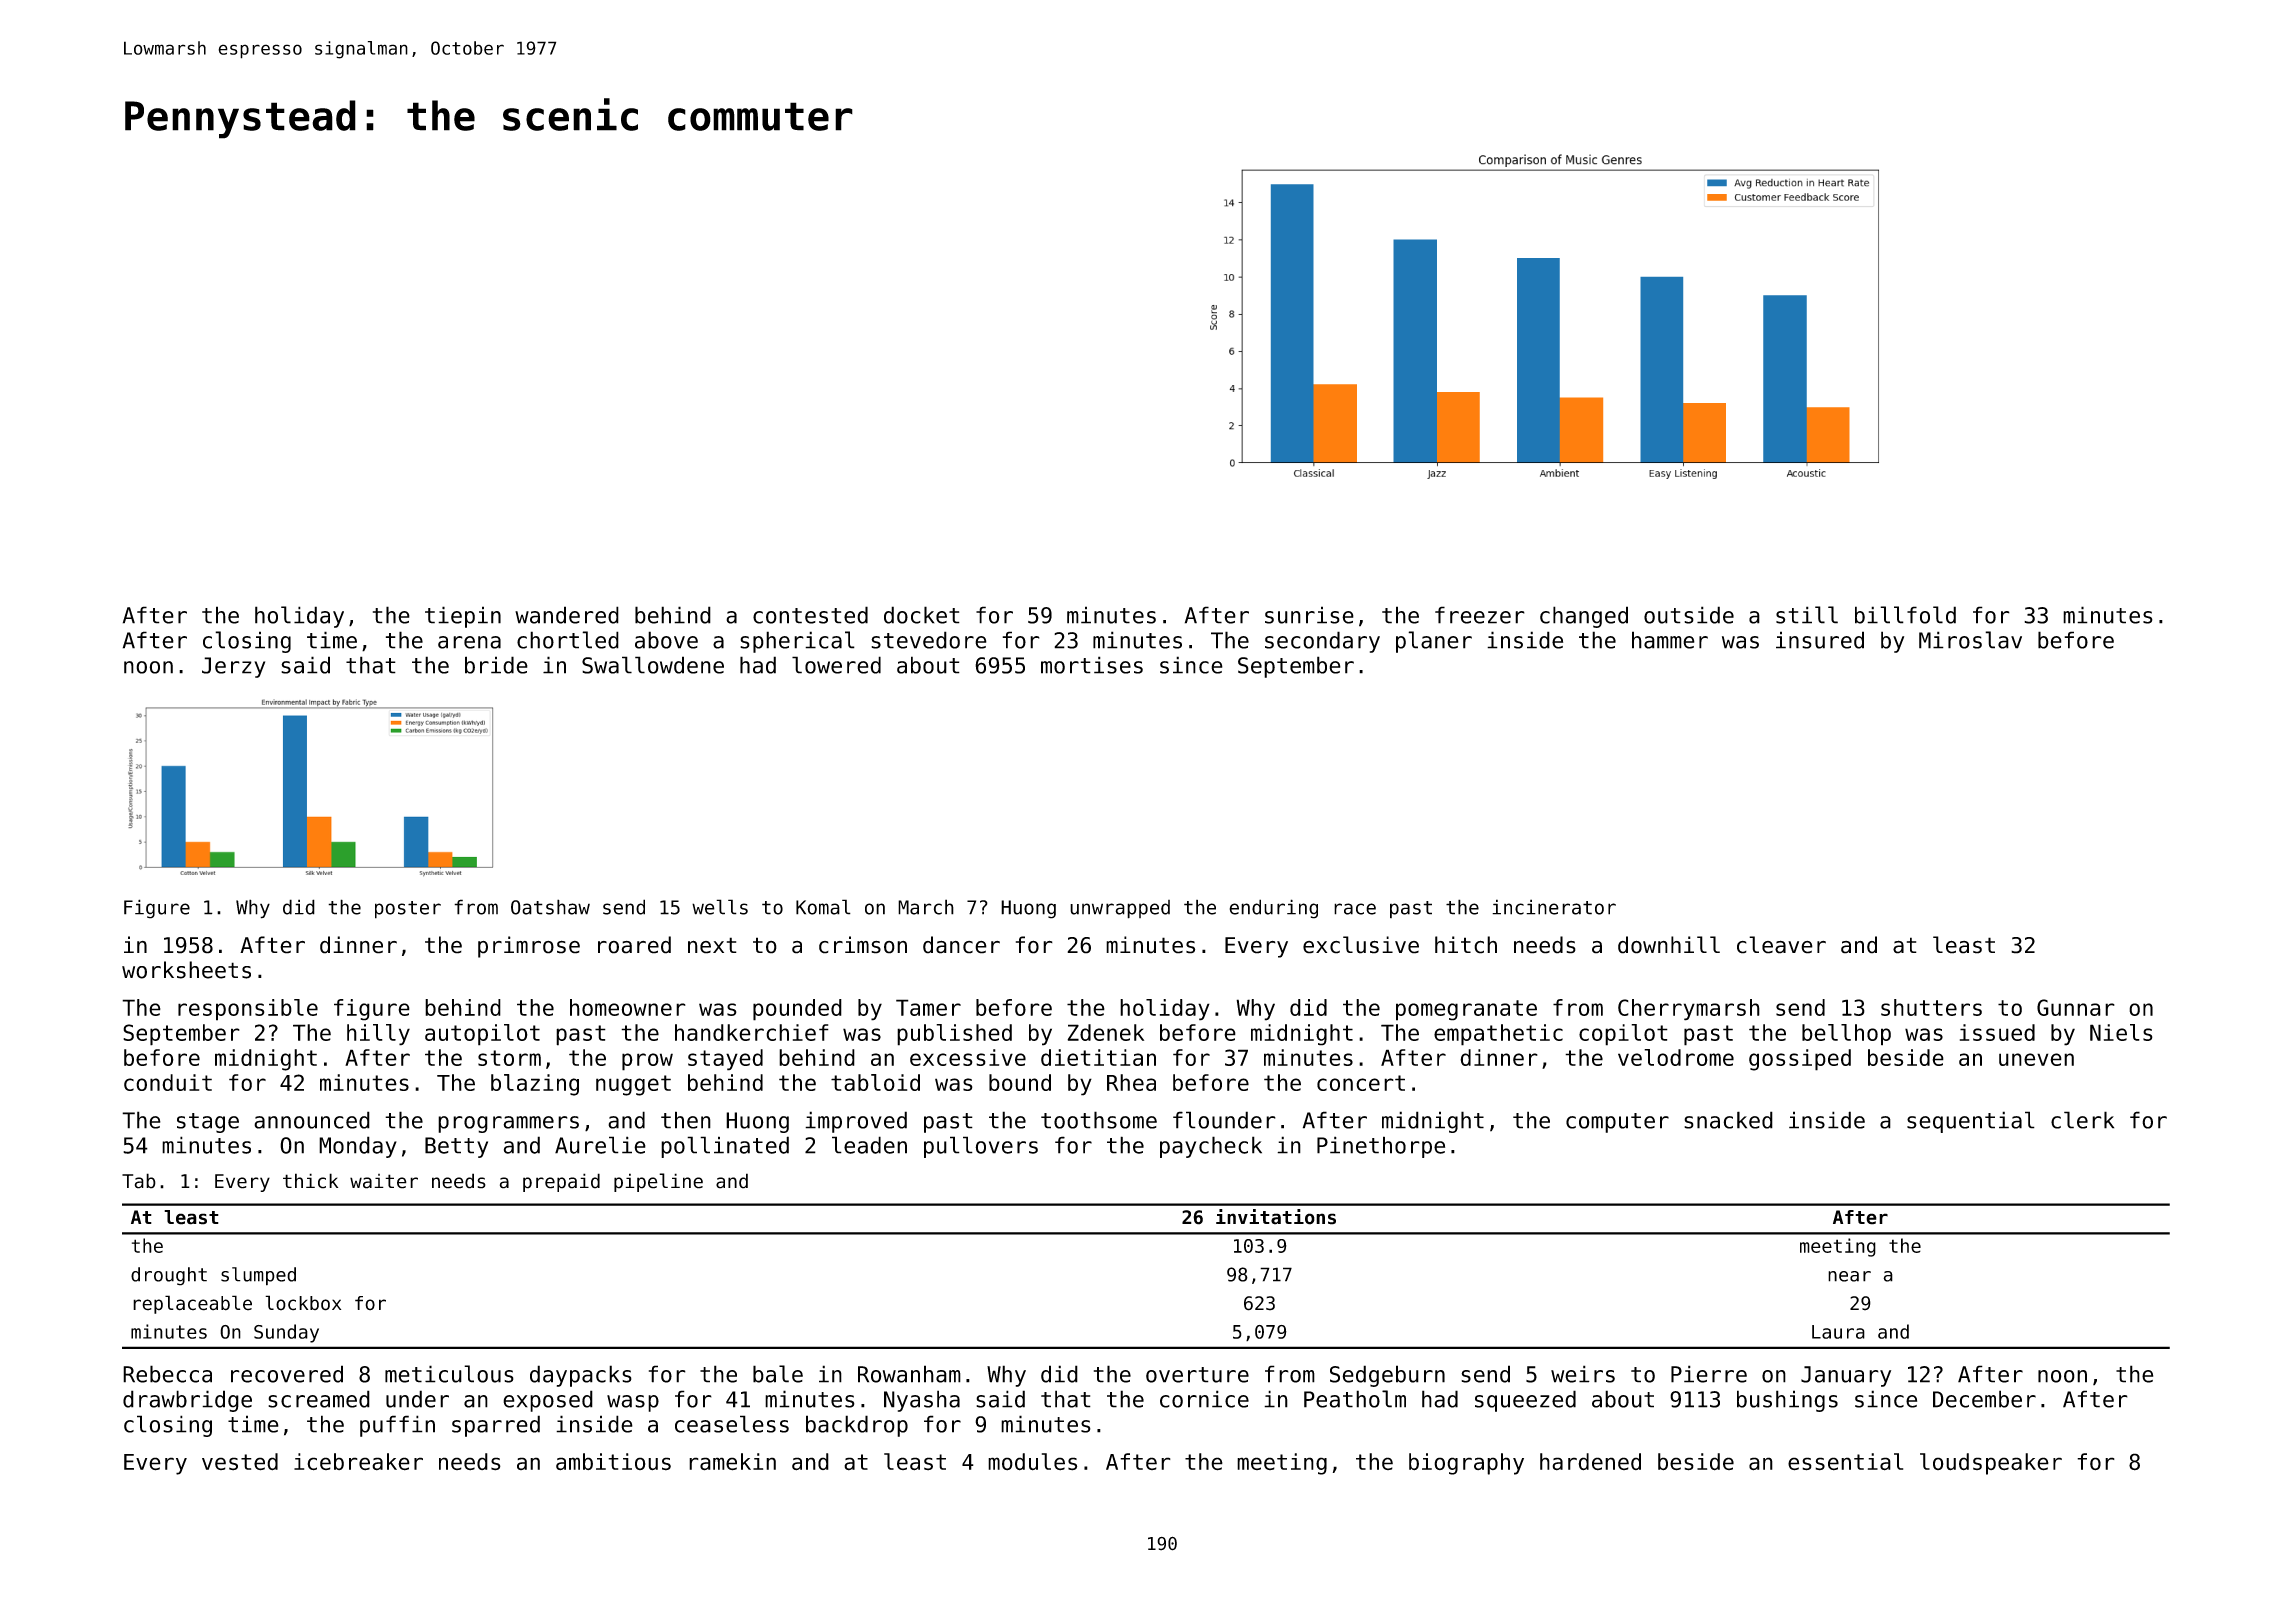 This image has width=2292, height=1620. Describe the element at coordinates (1197, 1375) in the image. I see `overture` at that location.
